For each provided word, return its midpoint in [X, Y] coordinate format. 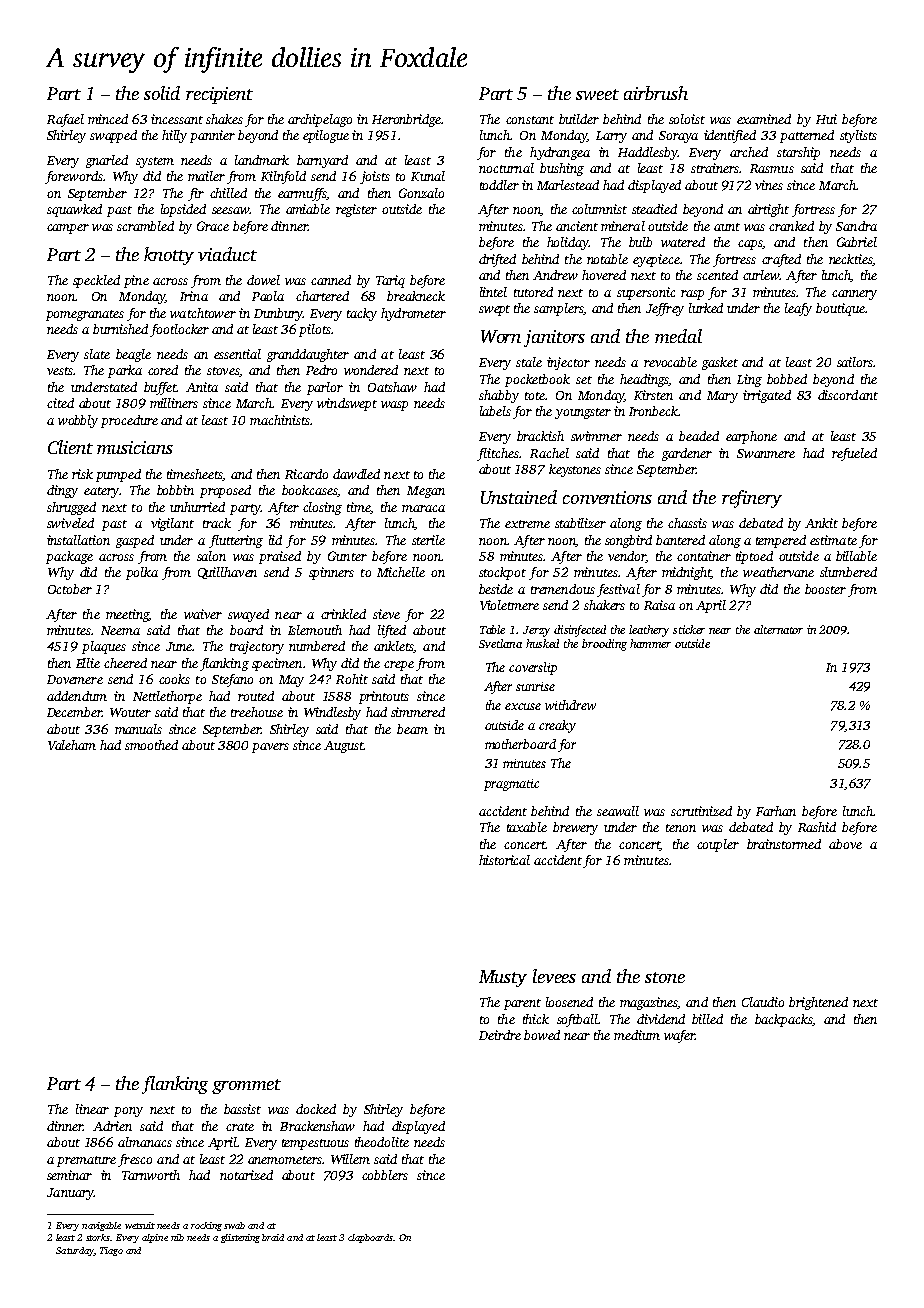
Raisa [659, 605]
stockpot [502, 573]
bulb [640, 242]
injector [568, 363]
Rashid [817, 827]
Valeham [72, 745]
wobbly [78, 421]
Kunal [428, 176]
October [70, 589]
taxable [527, 827]
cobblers [385, 1175]
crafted [781, 260]
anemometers [285, 1160]
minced [108, 119]
